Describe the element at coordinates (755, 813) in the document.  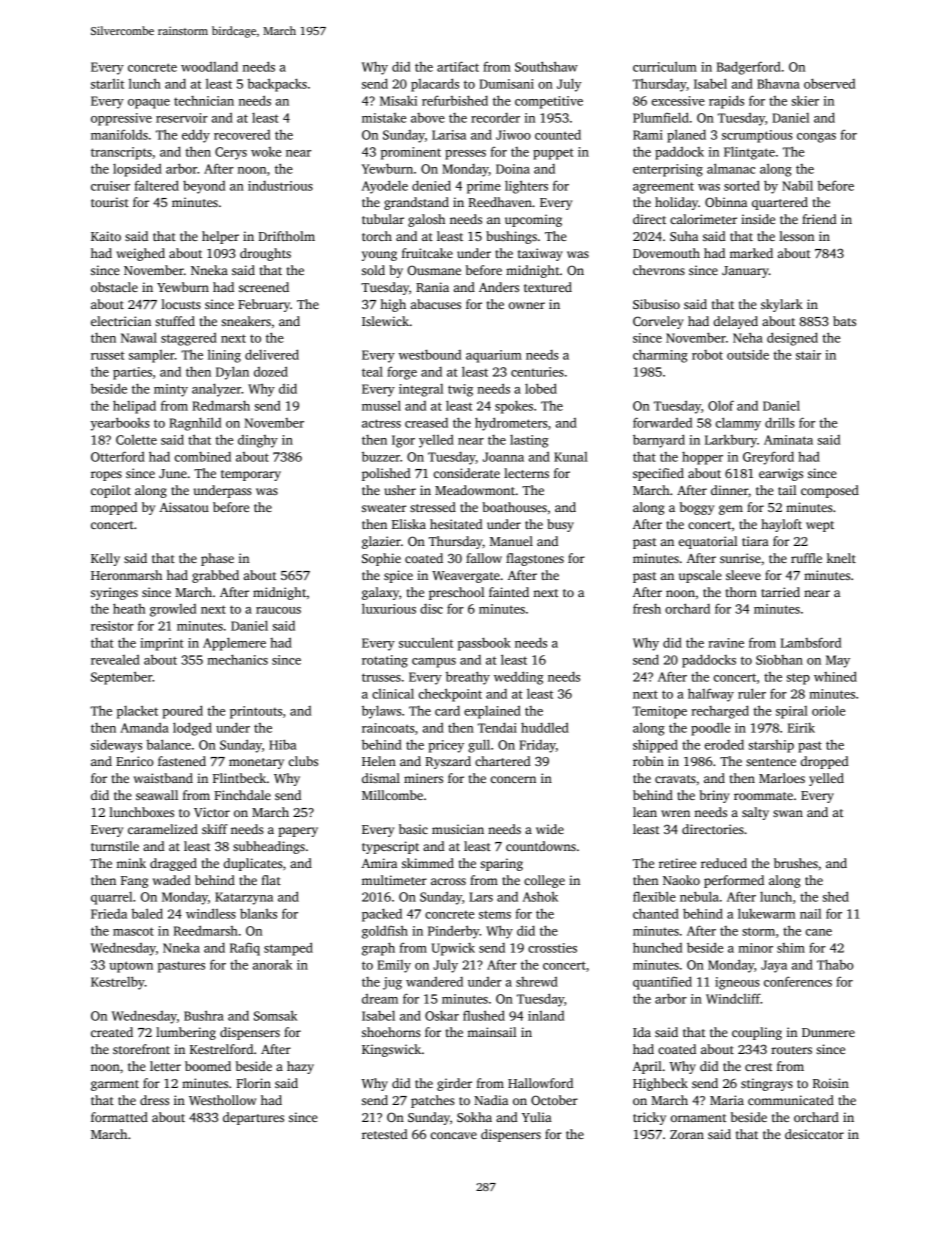
I see `salty` at that location.
